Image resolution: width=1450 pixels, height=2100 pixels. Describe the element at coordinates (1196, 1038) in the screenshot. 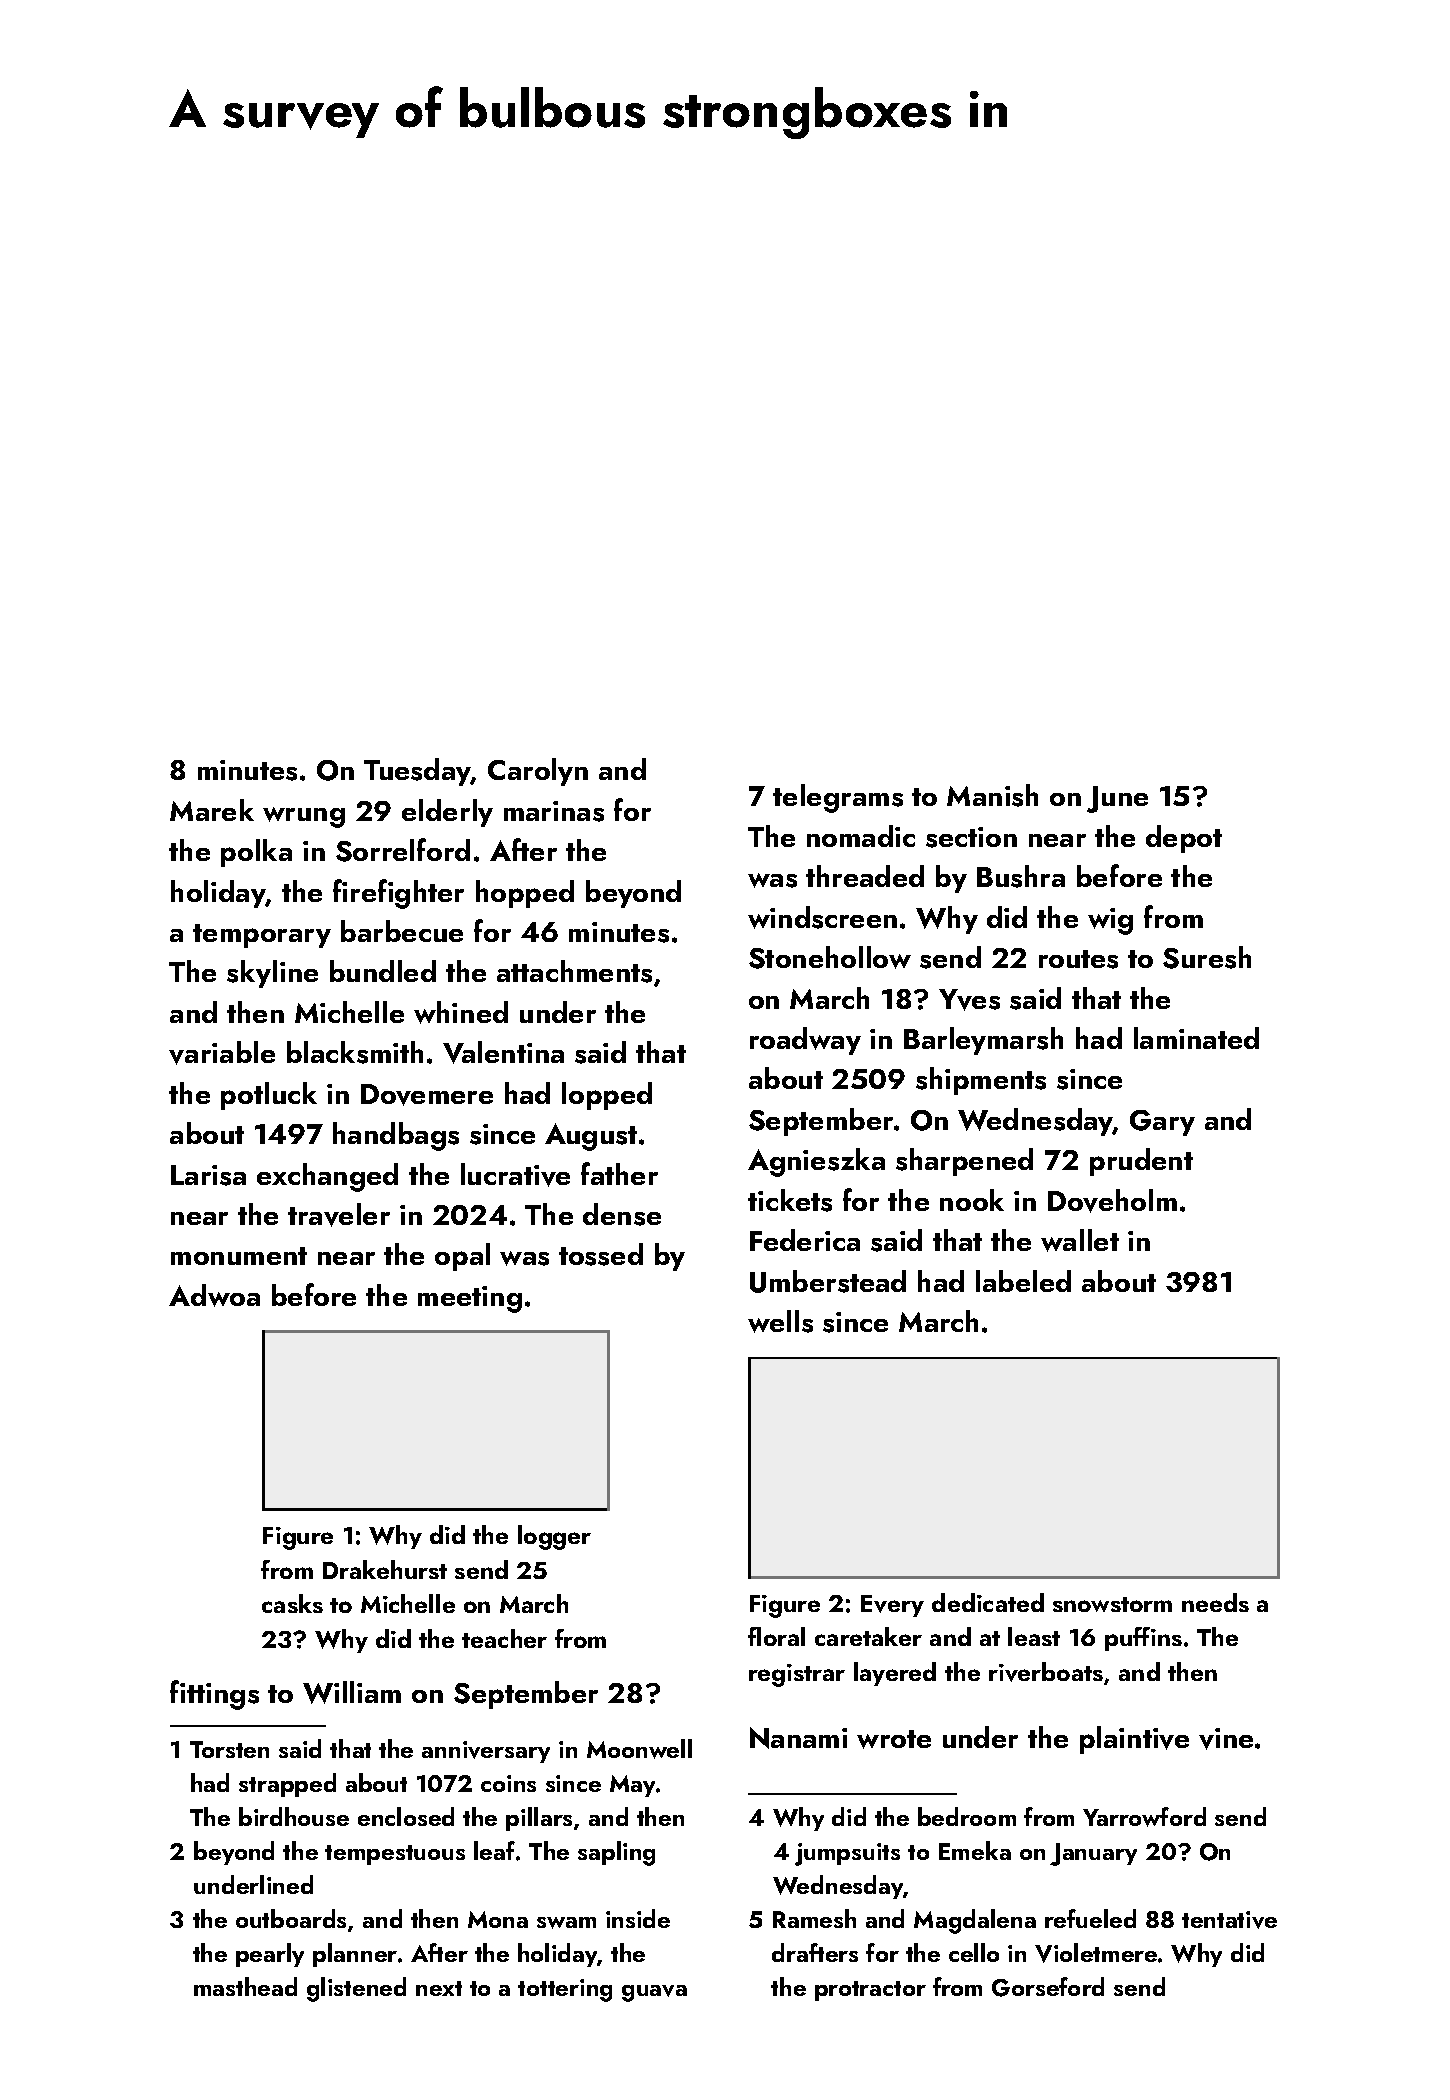

I see `laminated` at that location.
